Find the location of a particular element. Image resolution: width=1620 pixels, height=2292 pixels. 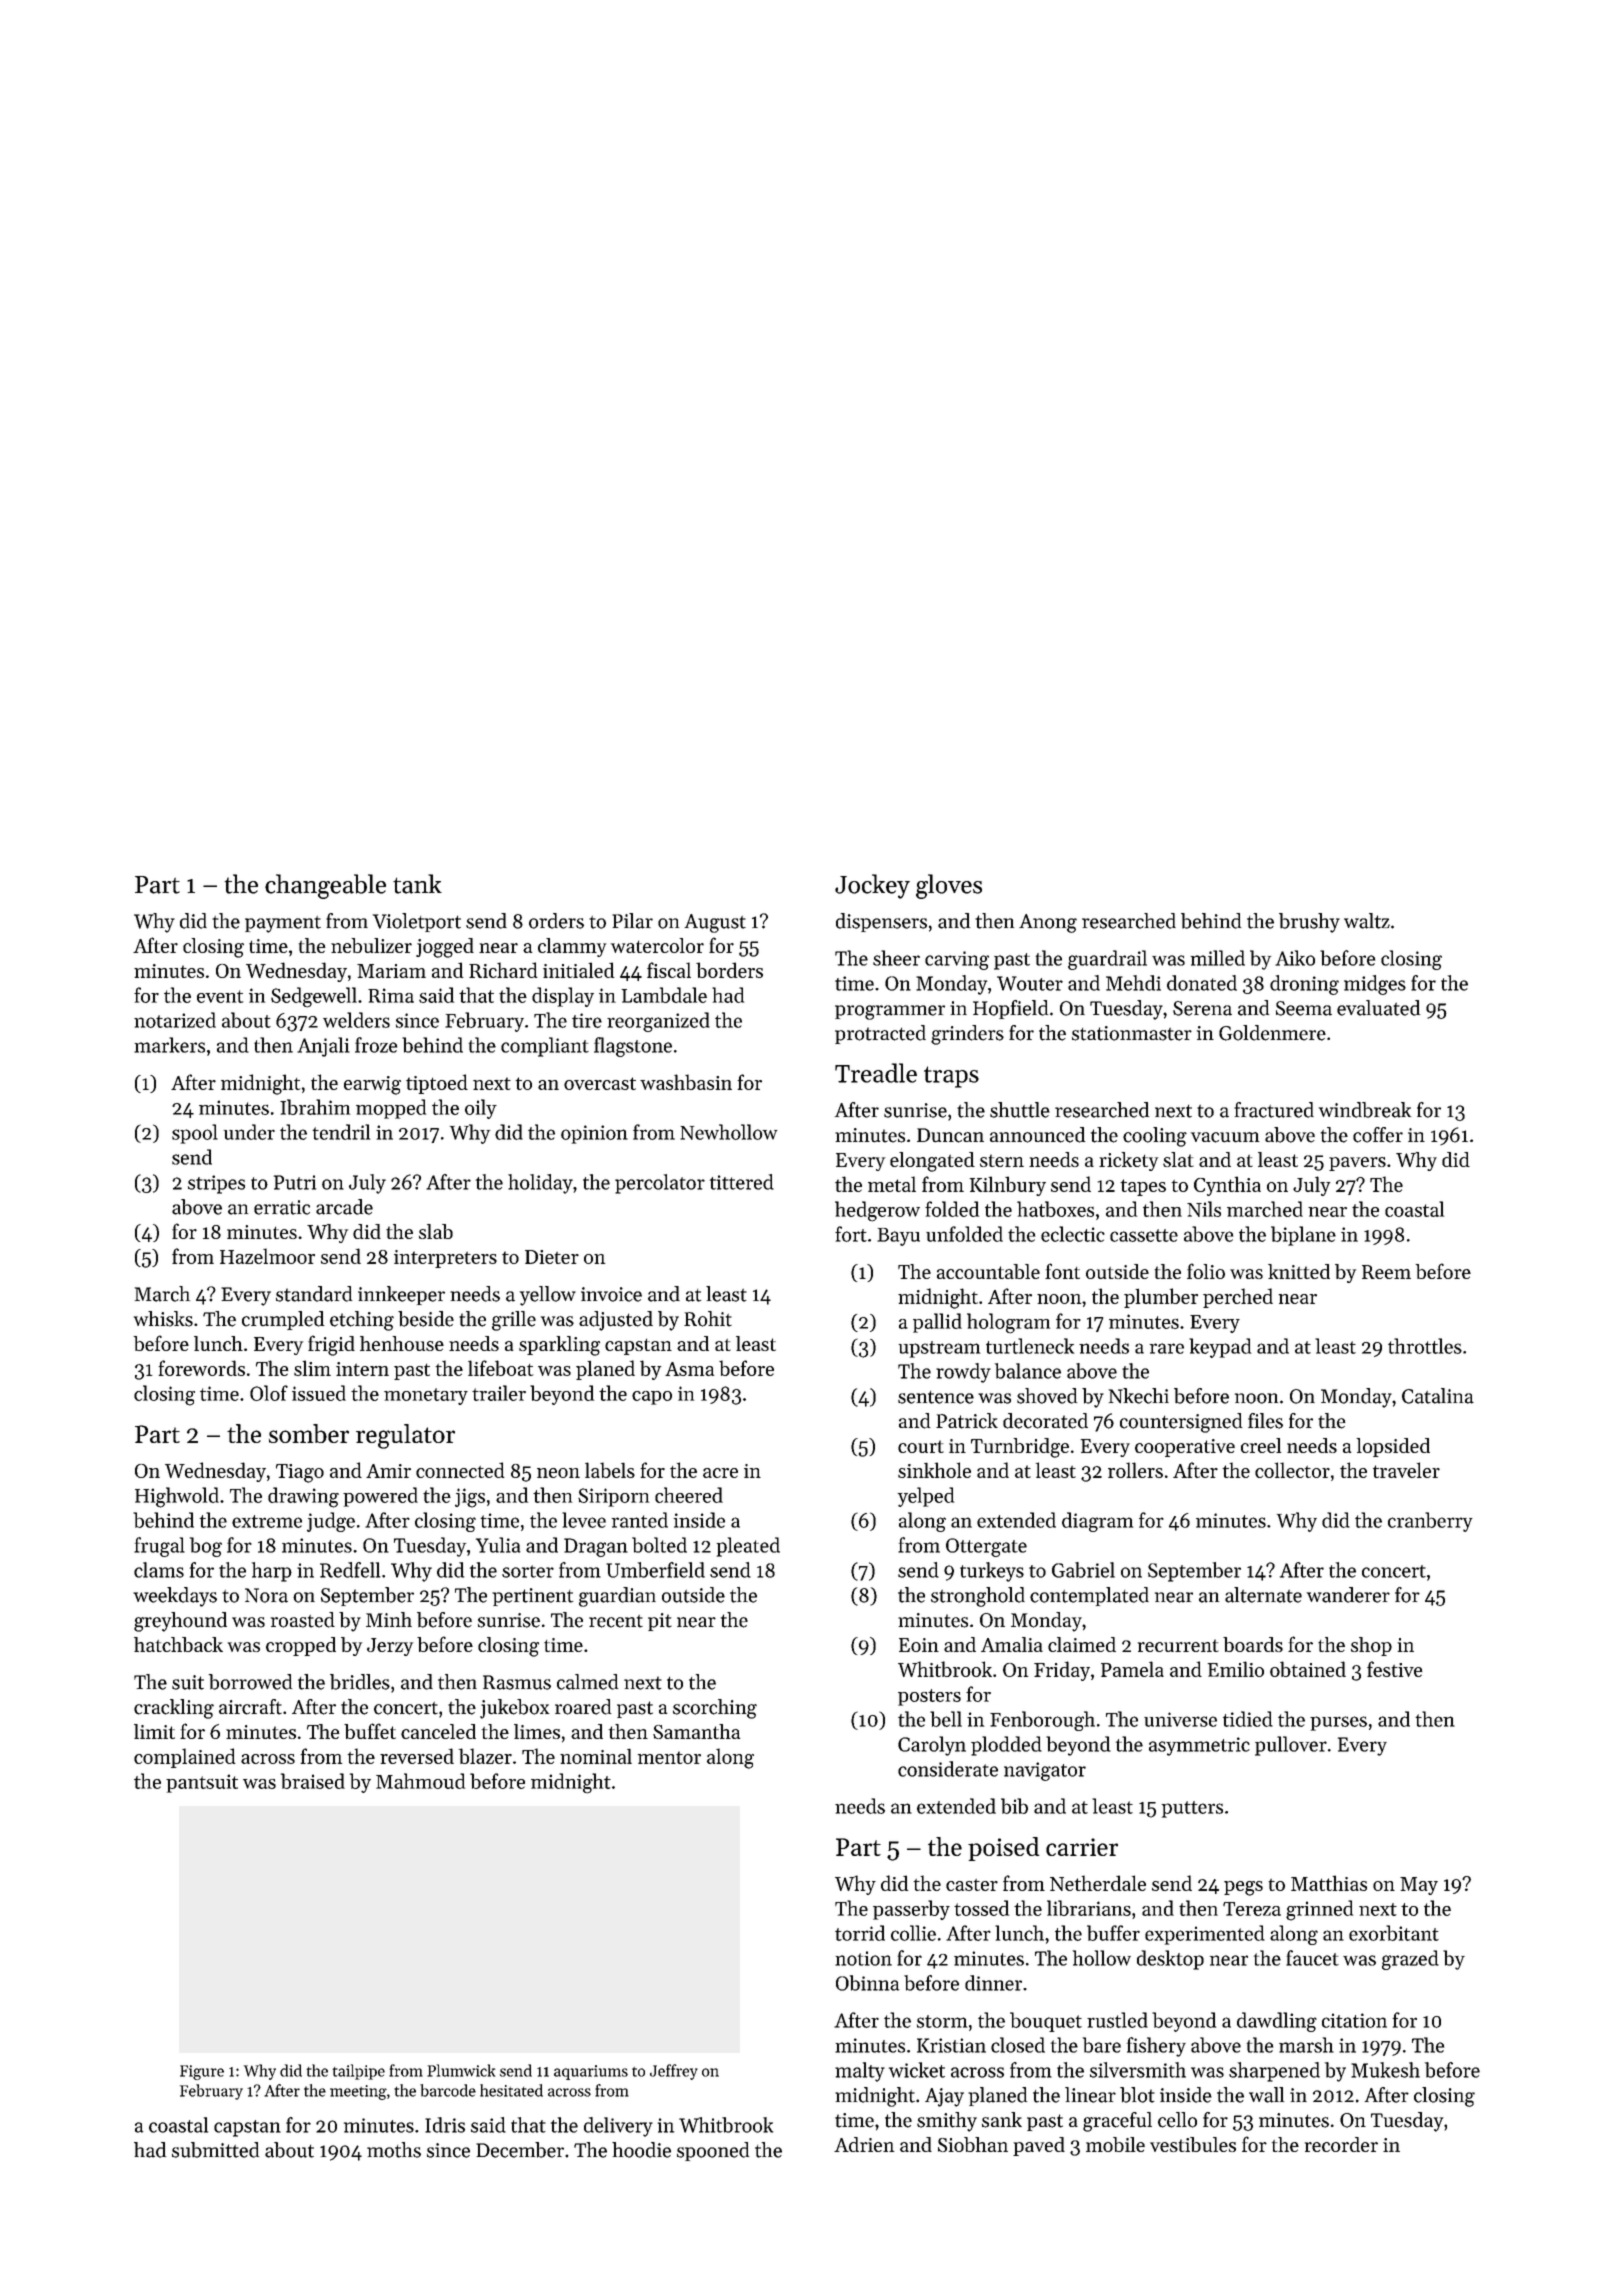

tank is located at coordinates (417, 884).
